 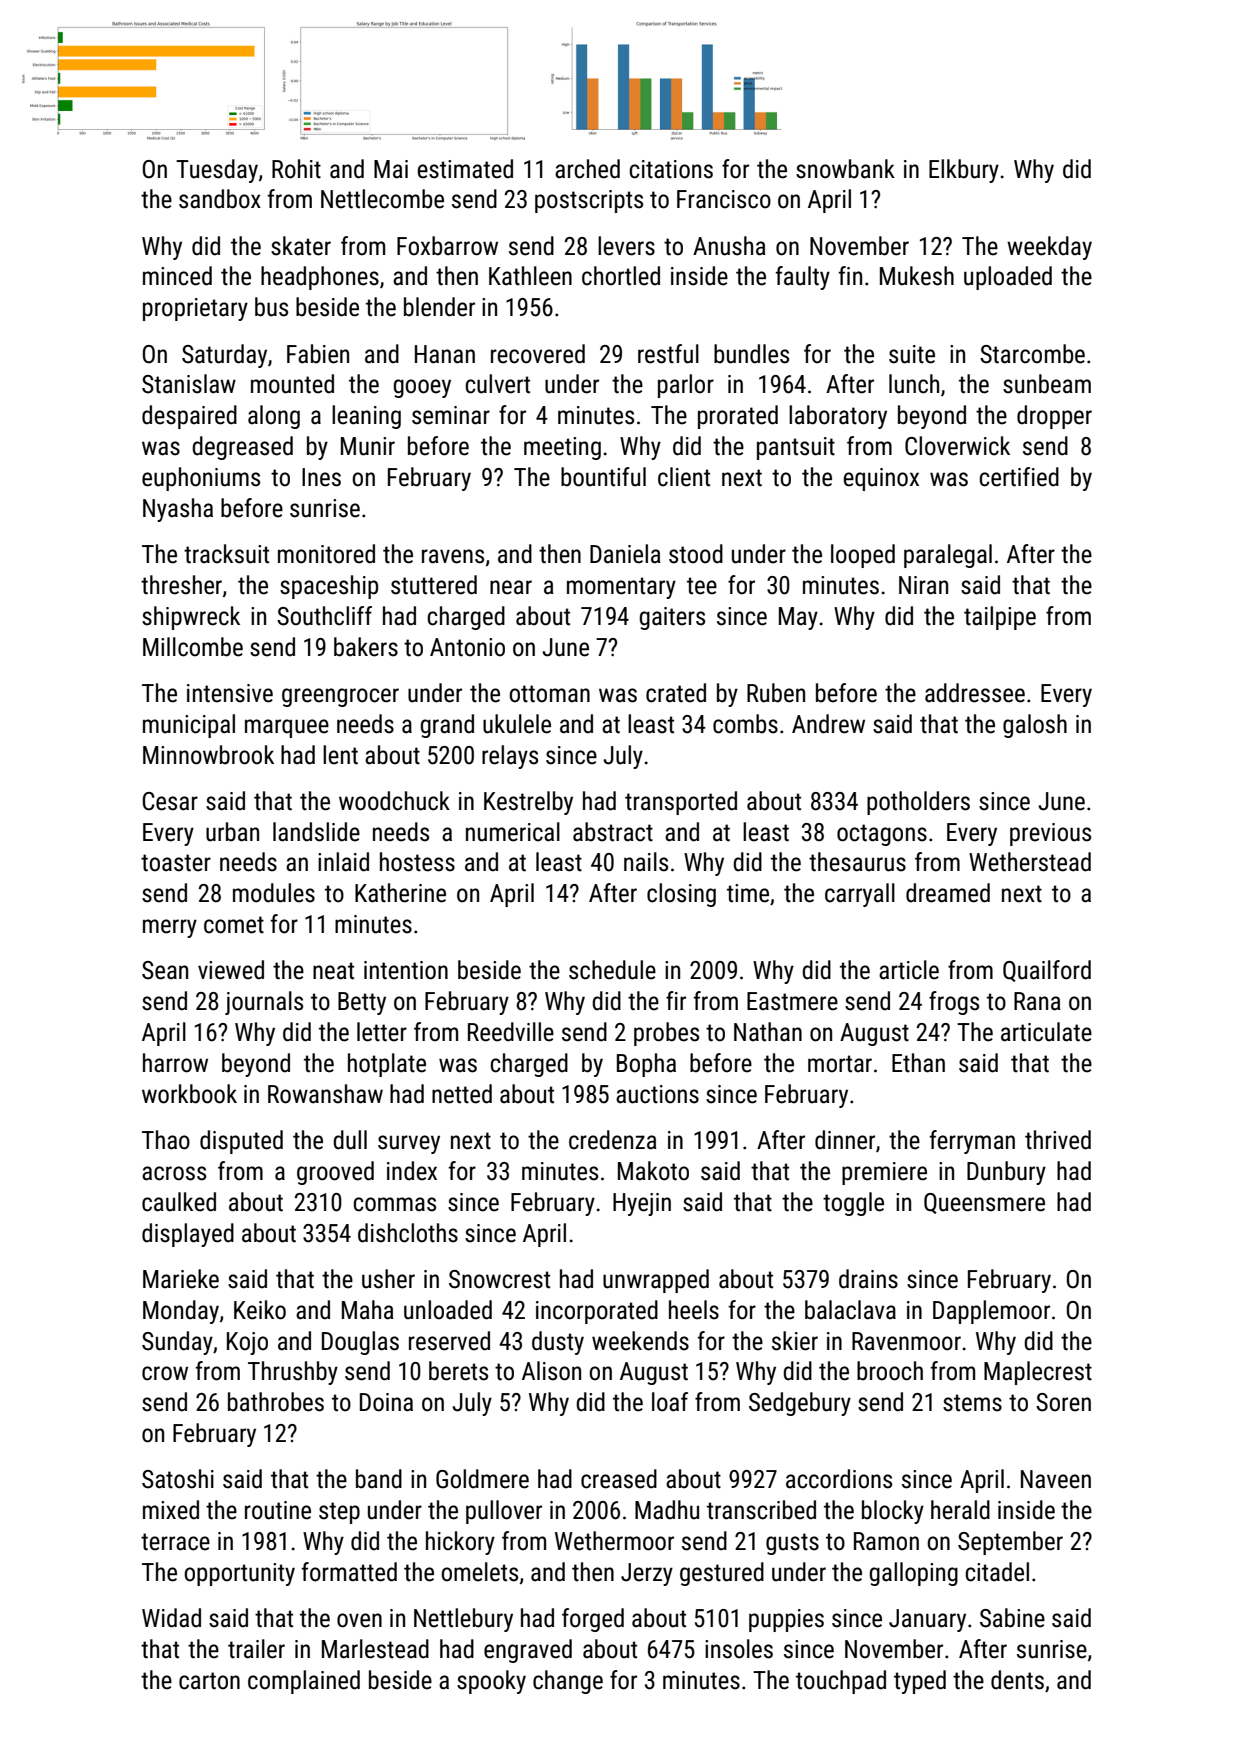 I want to click on credenza, so click(x=613, y=1140).
